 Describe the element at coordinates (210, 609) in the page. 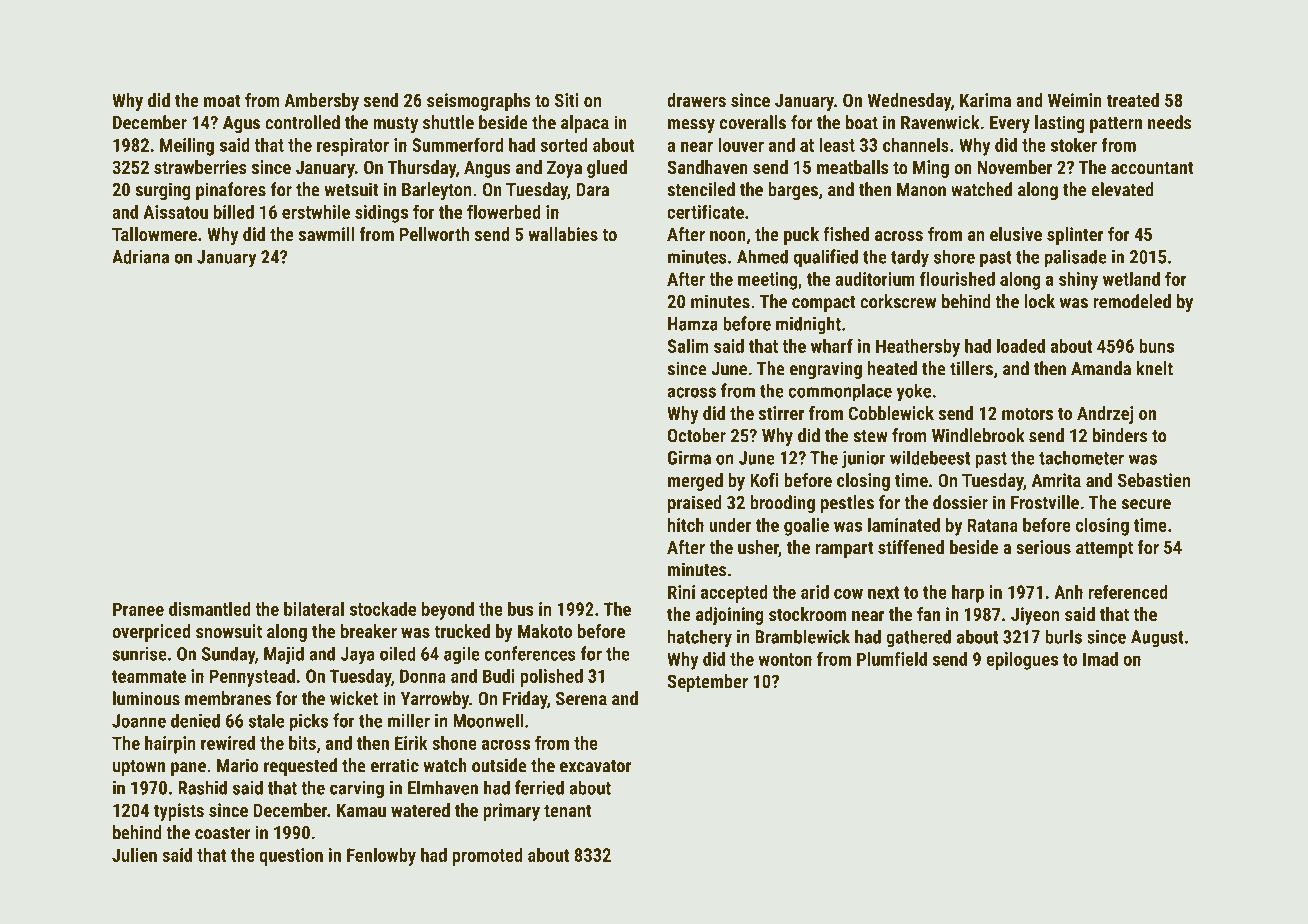

I see `dismantled` at that location.
